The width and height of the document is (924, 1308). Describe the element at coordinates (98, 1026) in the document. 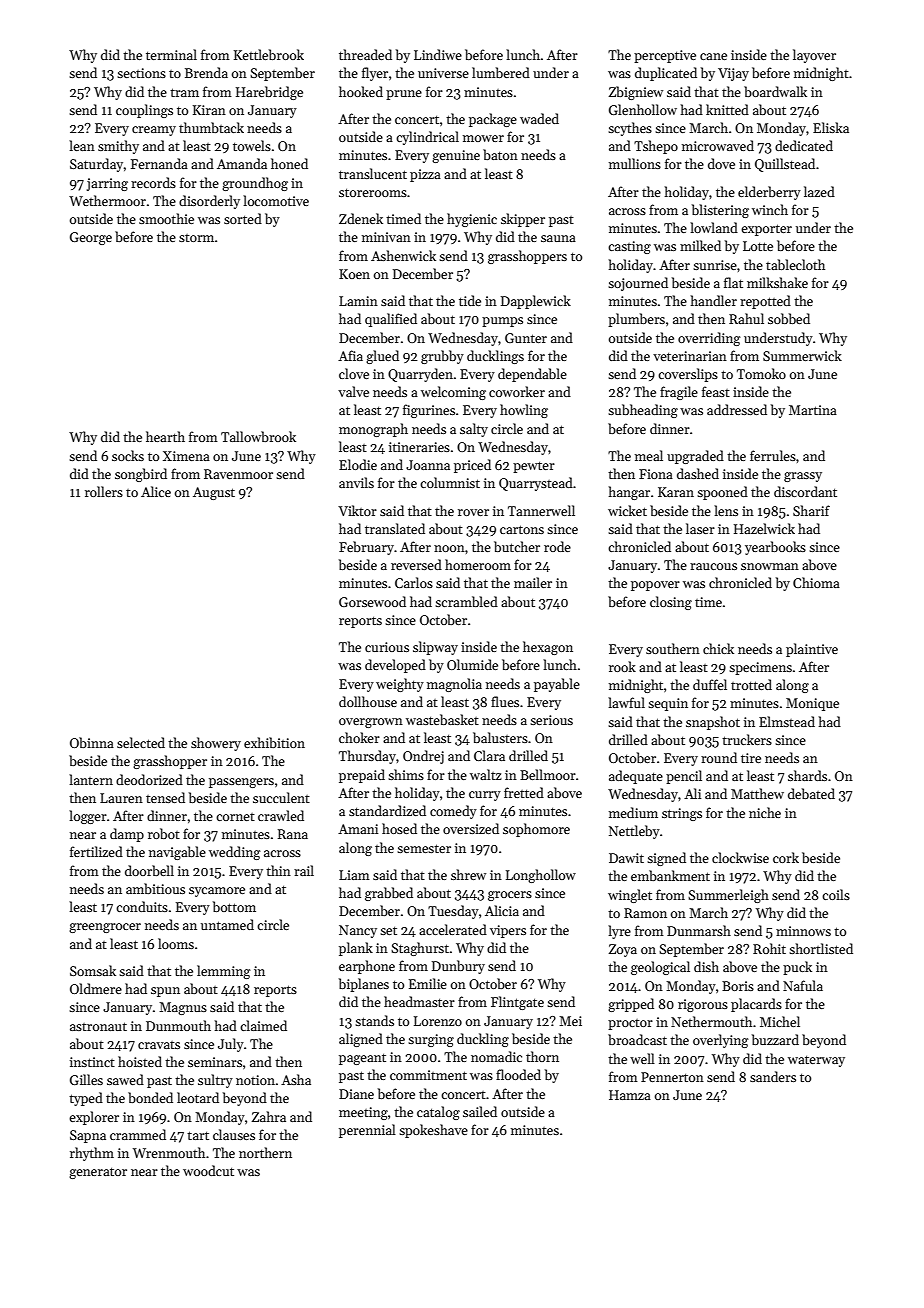

I see `astronaut` at that location.
